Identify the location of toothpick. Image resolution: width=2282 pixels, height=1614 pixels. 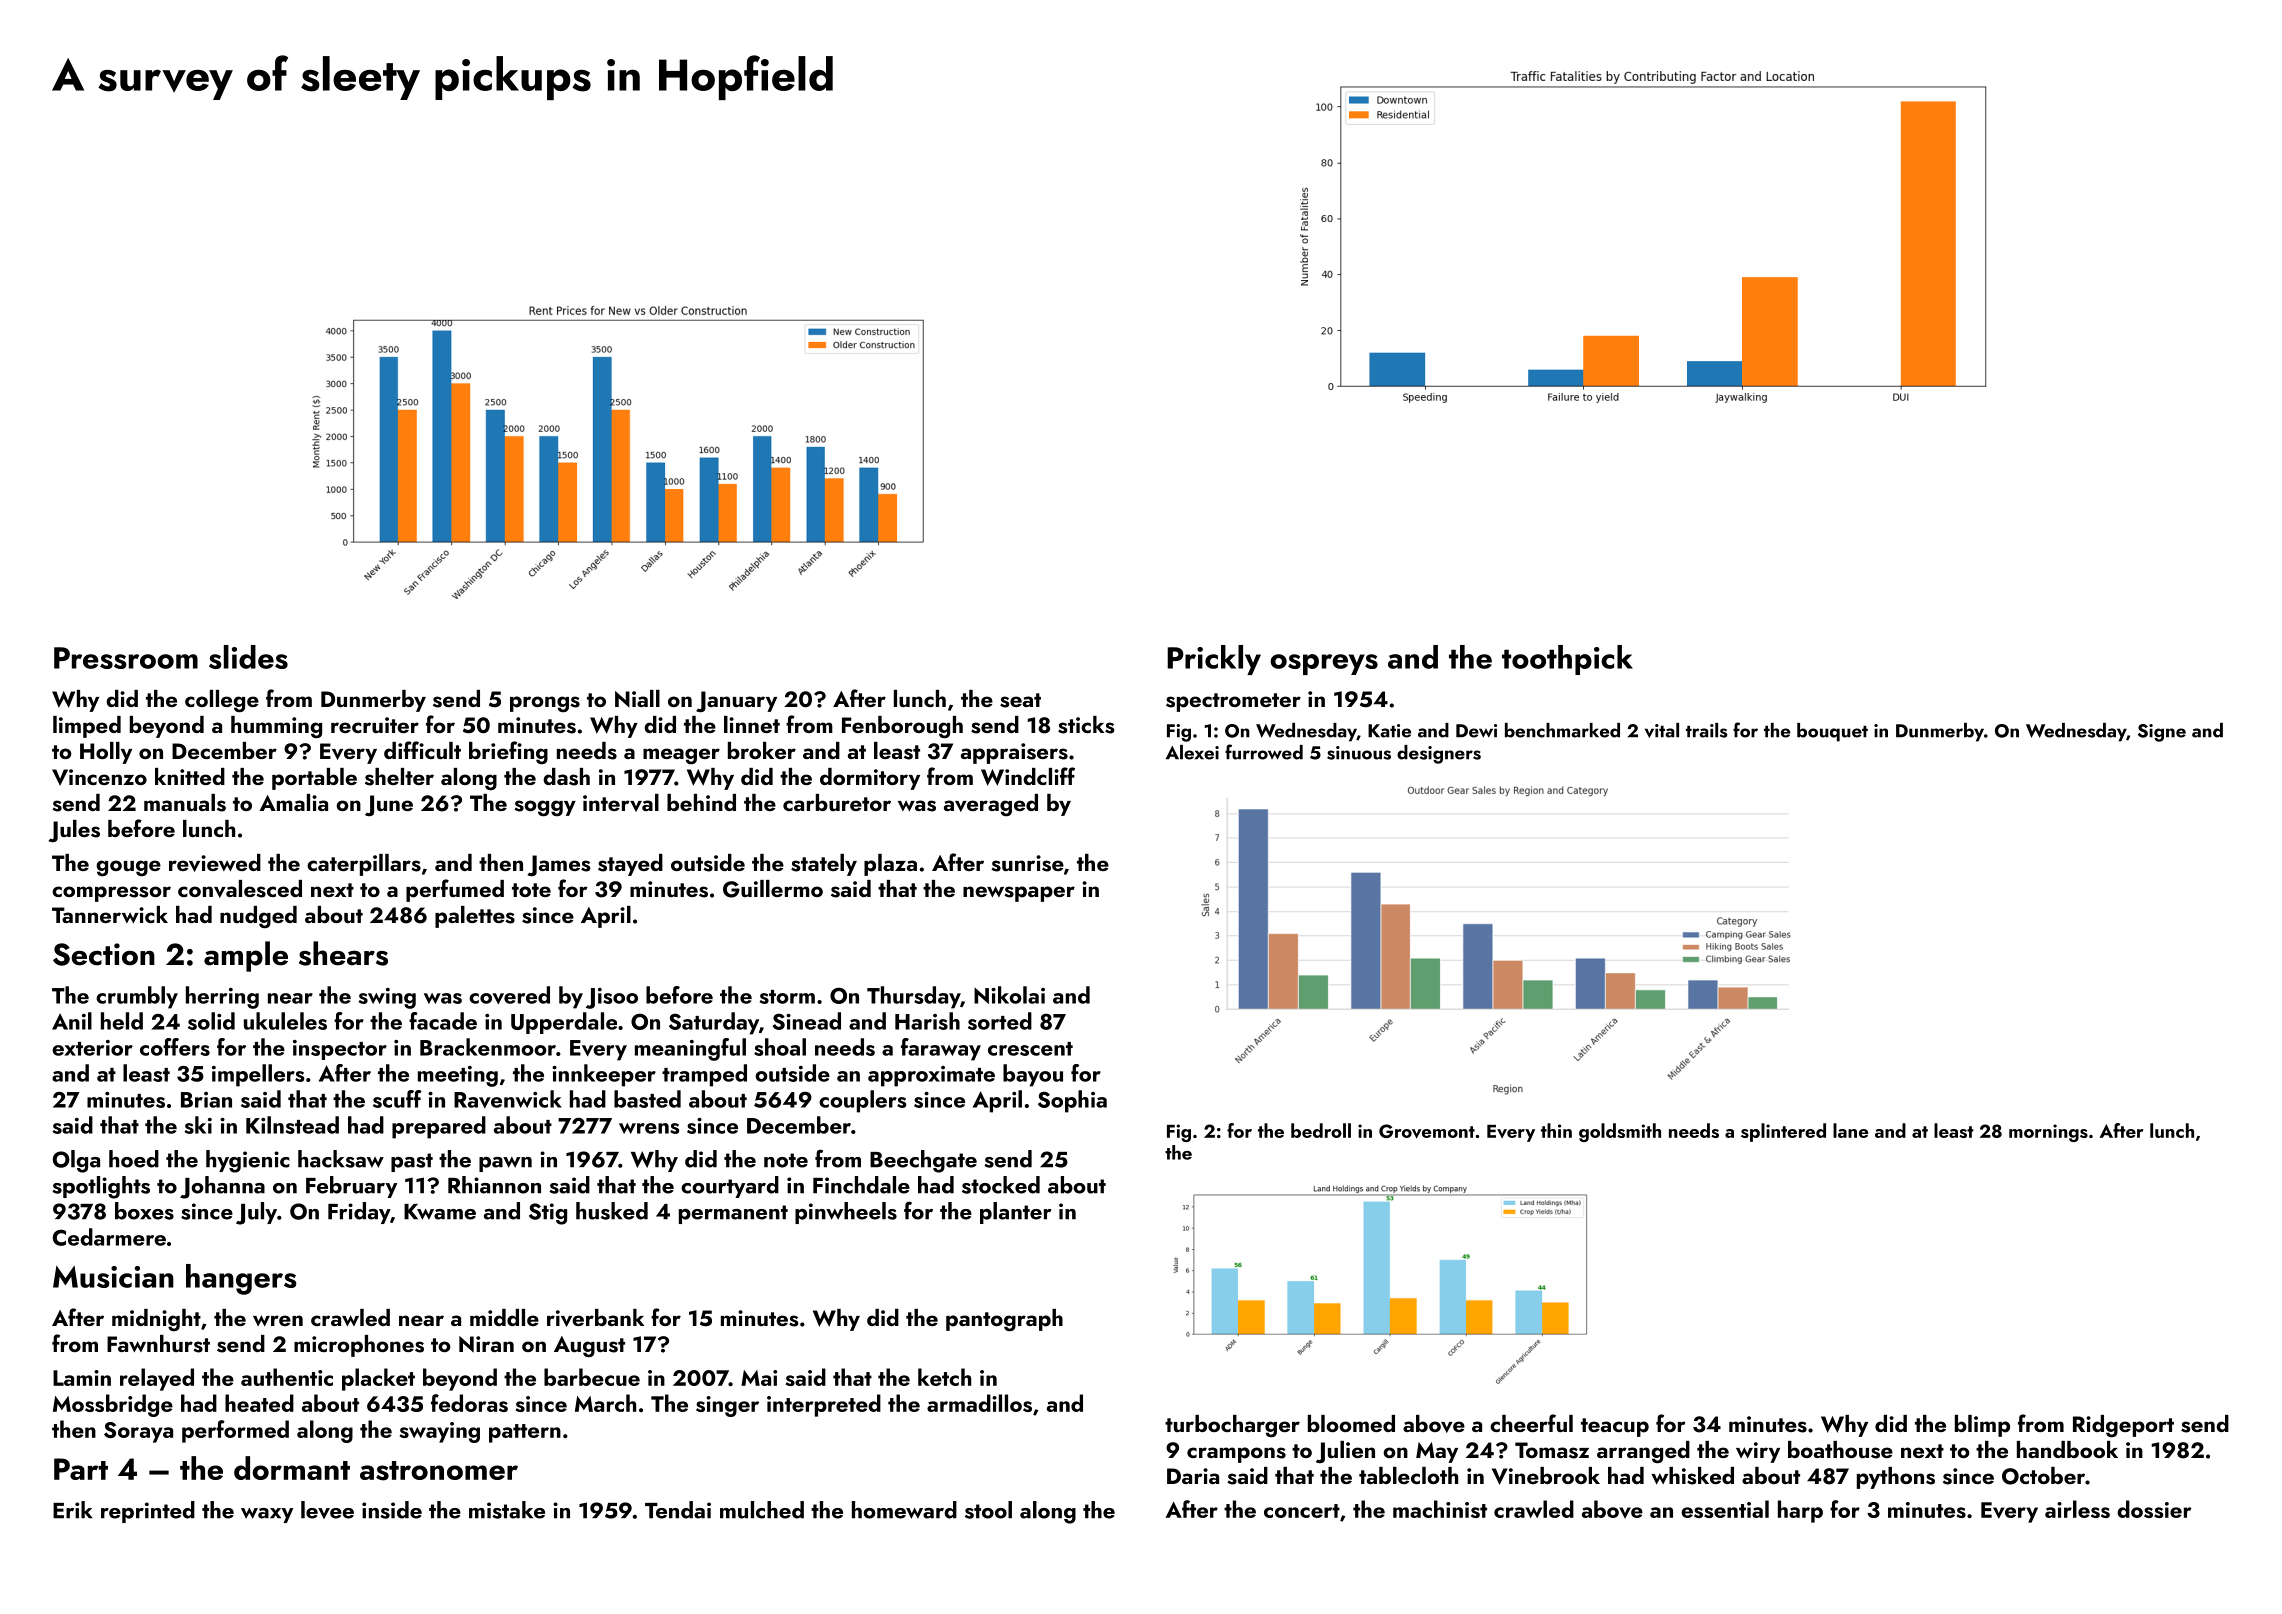
(1567, 660).
